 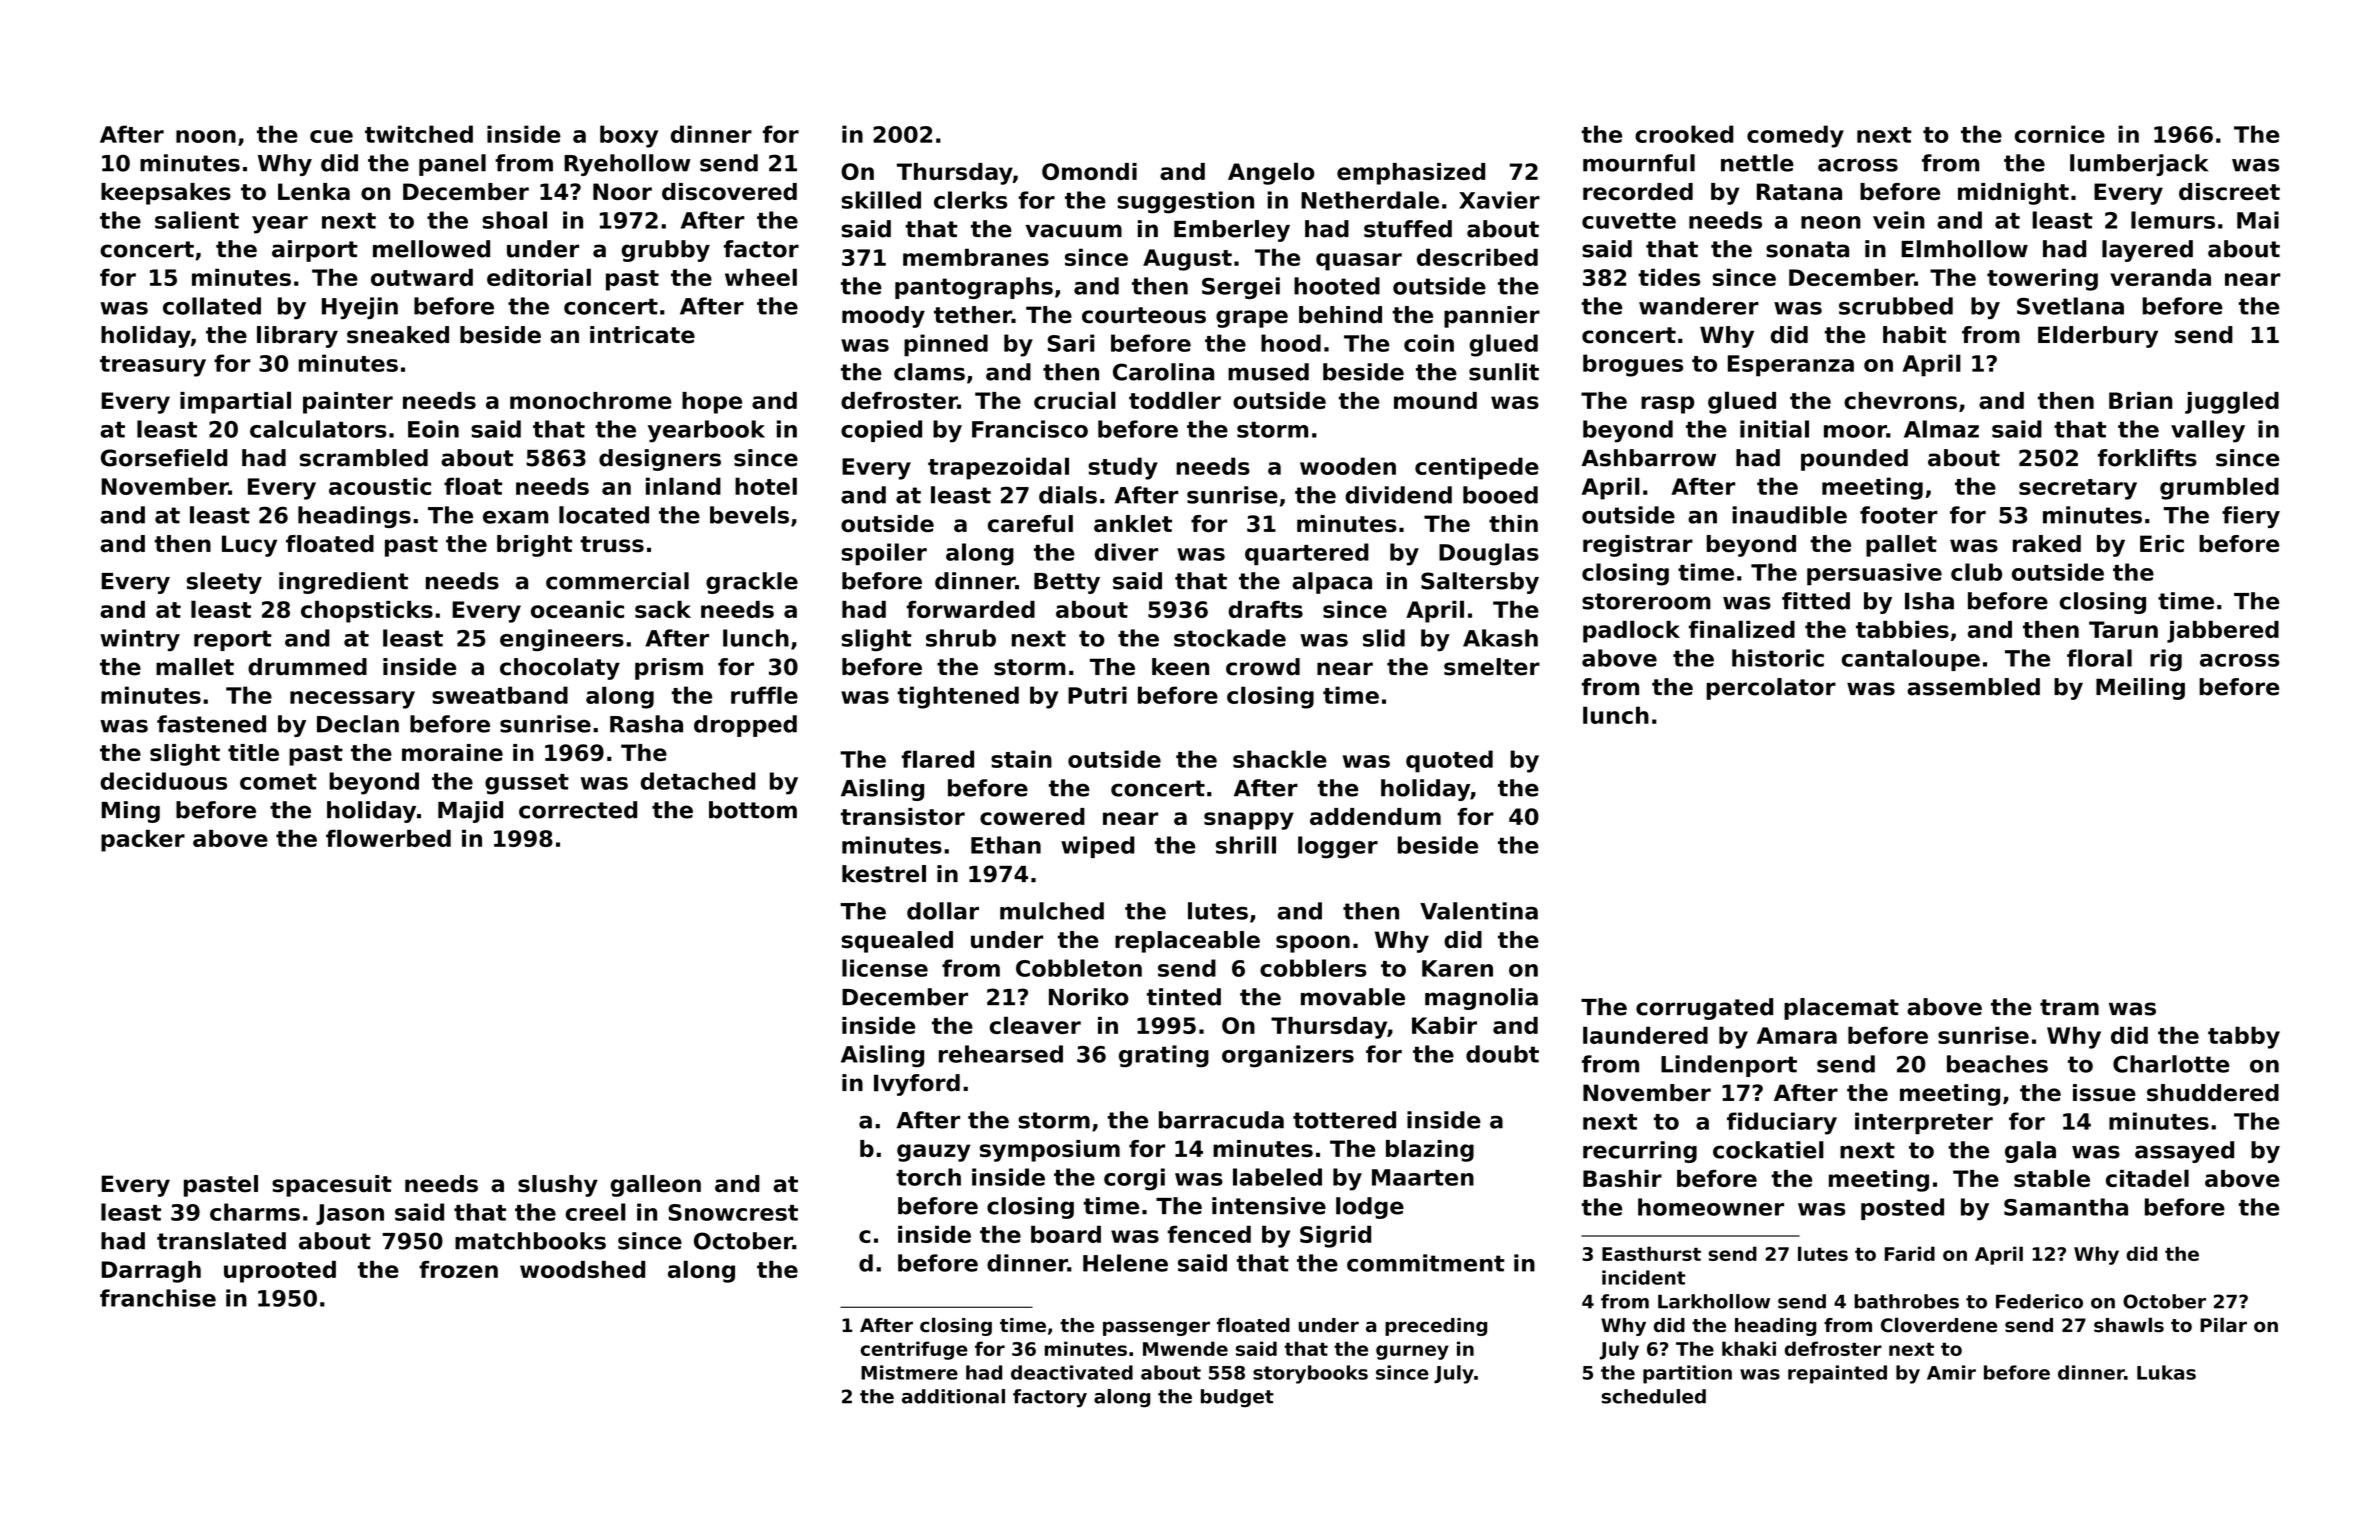 I want to click on habit, so click(x=1914, y=335).
